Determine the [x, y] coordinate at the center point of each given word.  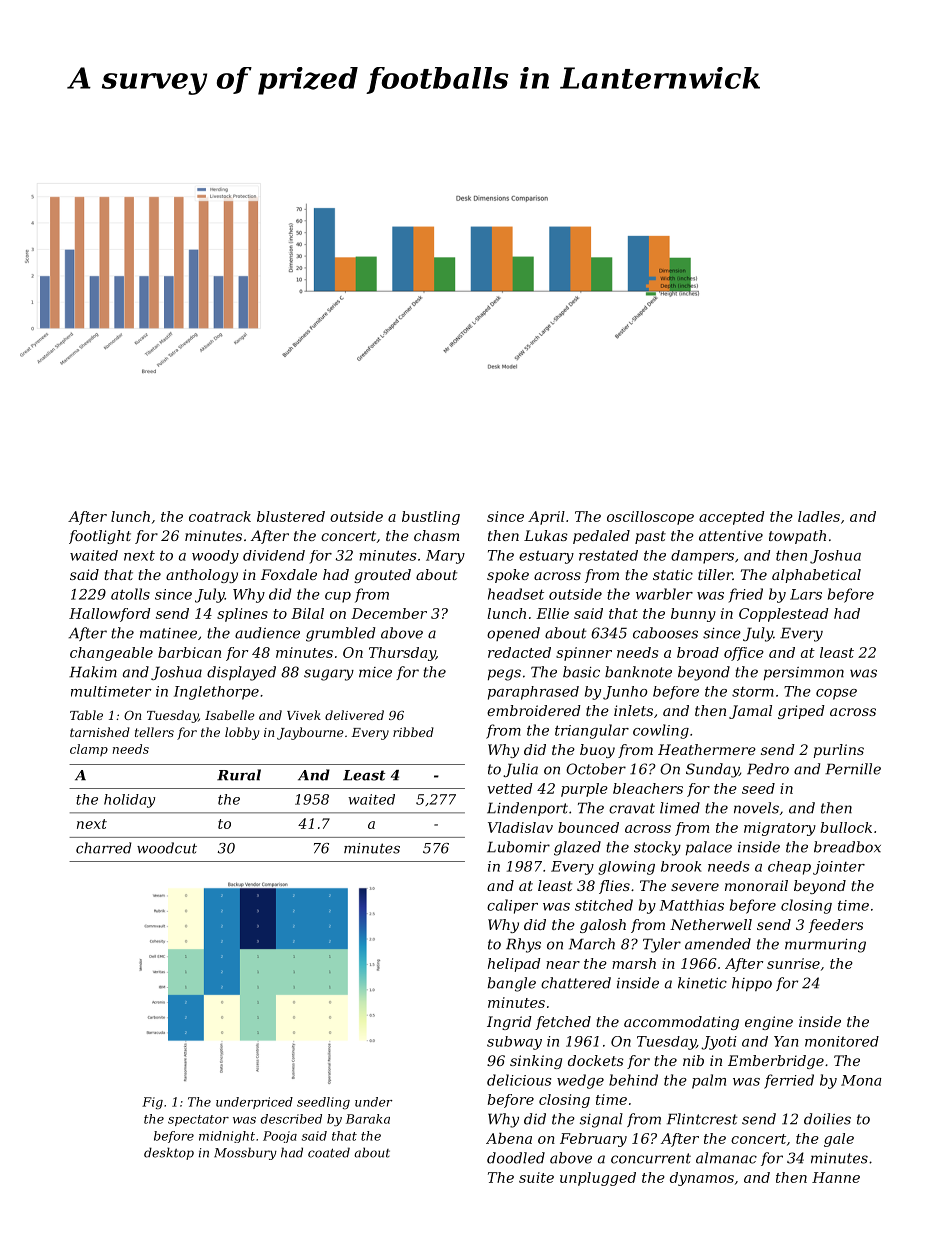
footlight [100, 537]
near [563, 965]
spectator [198, 1120]
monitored [842, 1041]
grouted [382, 576]
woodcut [167, 848]
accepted [732, 518]
